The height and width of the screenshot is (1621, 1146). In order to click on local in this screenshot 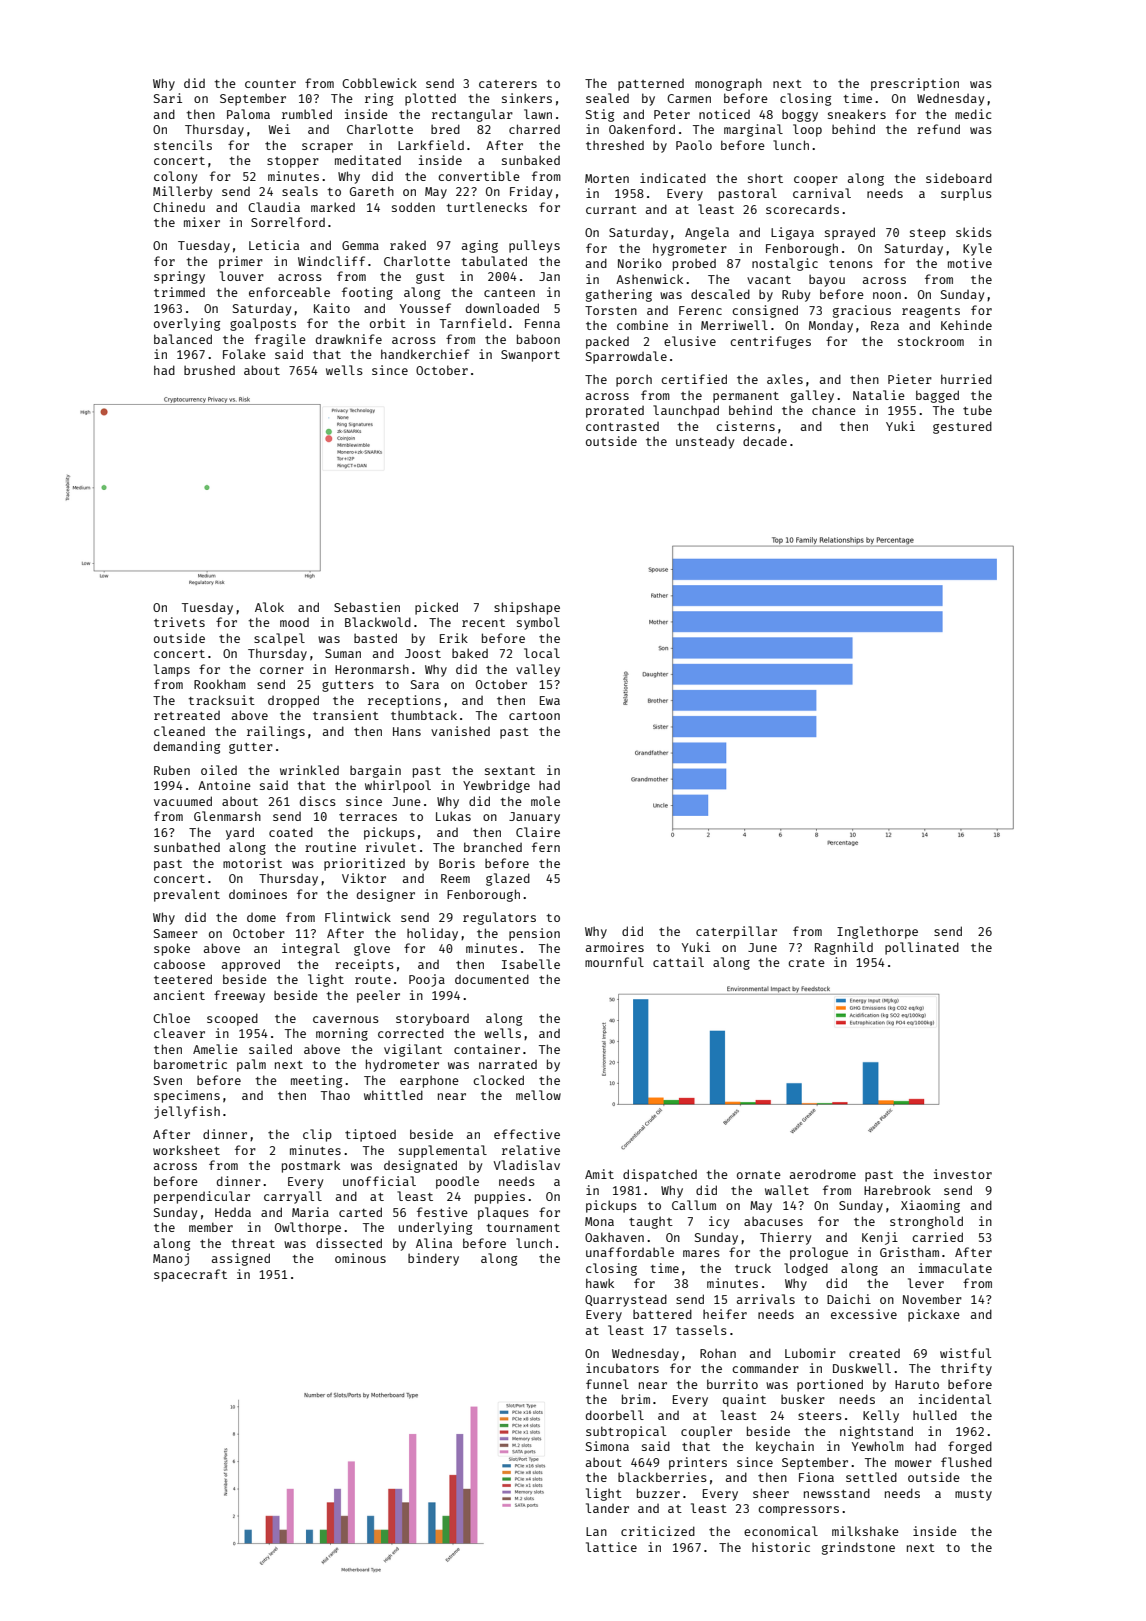, I will do `click(542, 653)`.
